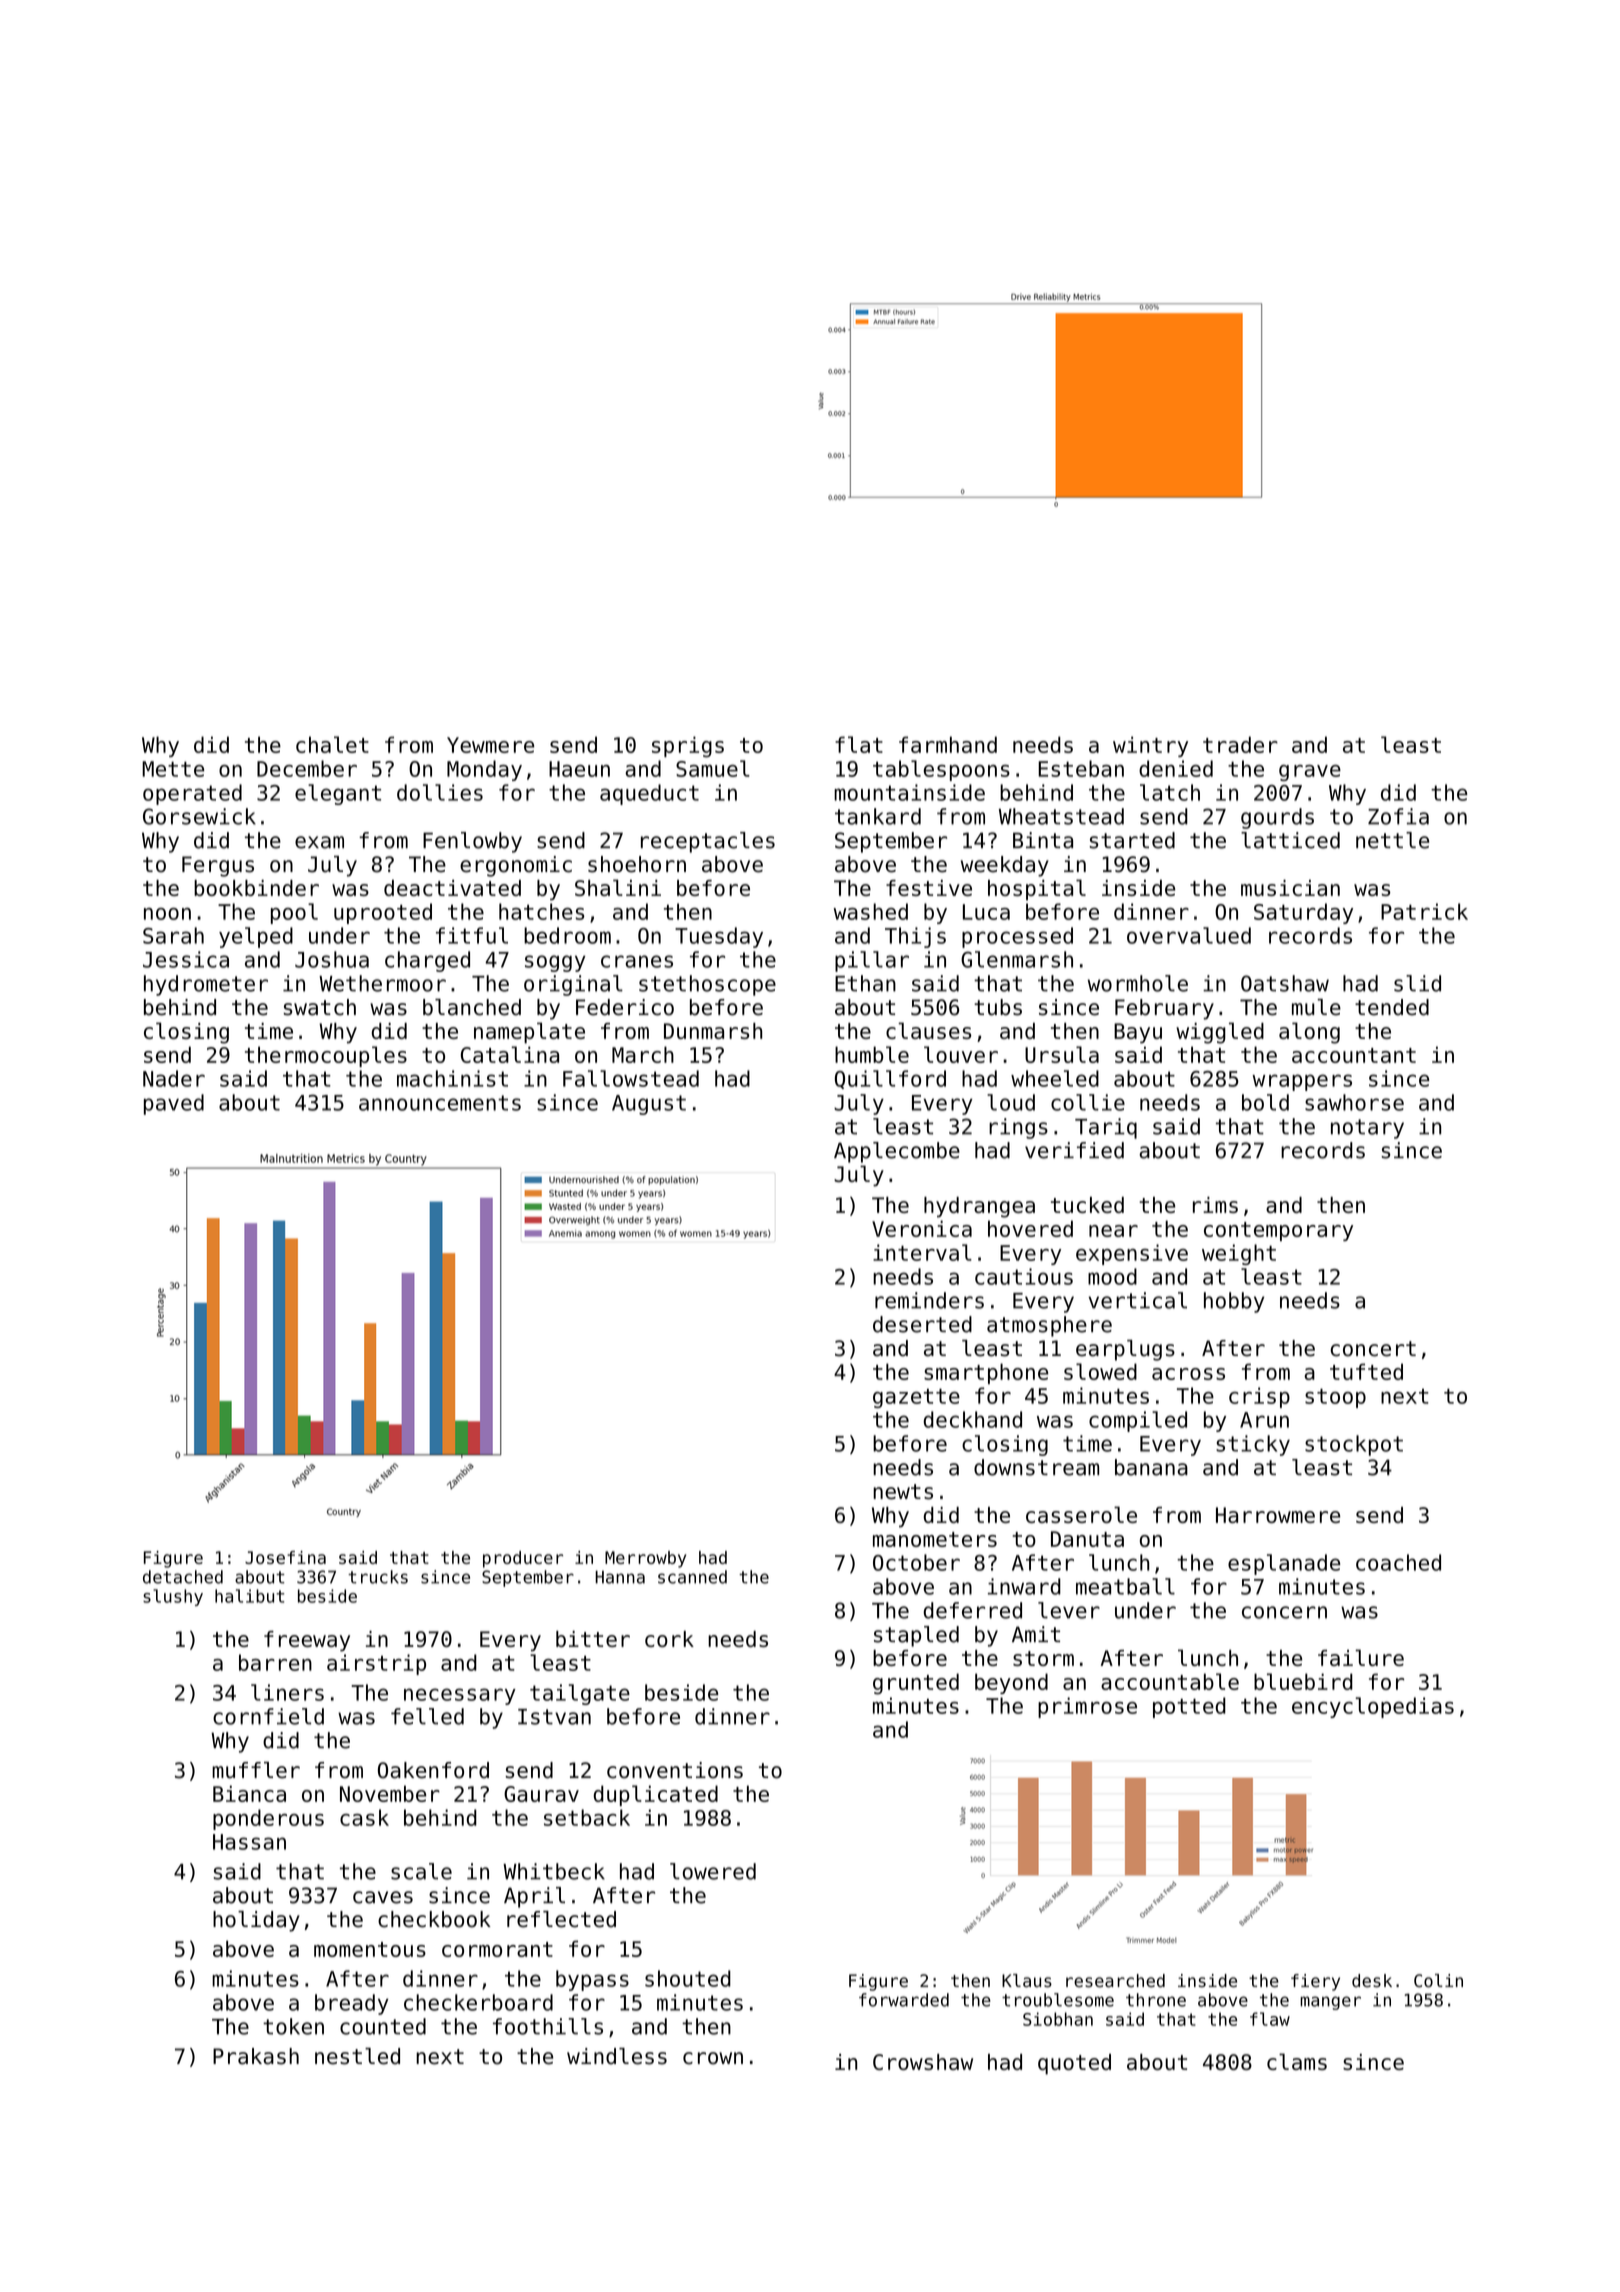 The width and height of the screenshot is (1620, 2292). I want to click on collie, so click(1088, 1102).
